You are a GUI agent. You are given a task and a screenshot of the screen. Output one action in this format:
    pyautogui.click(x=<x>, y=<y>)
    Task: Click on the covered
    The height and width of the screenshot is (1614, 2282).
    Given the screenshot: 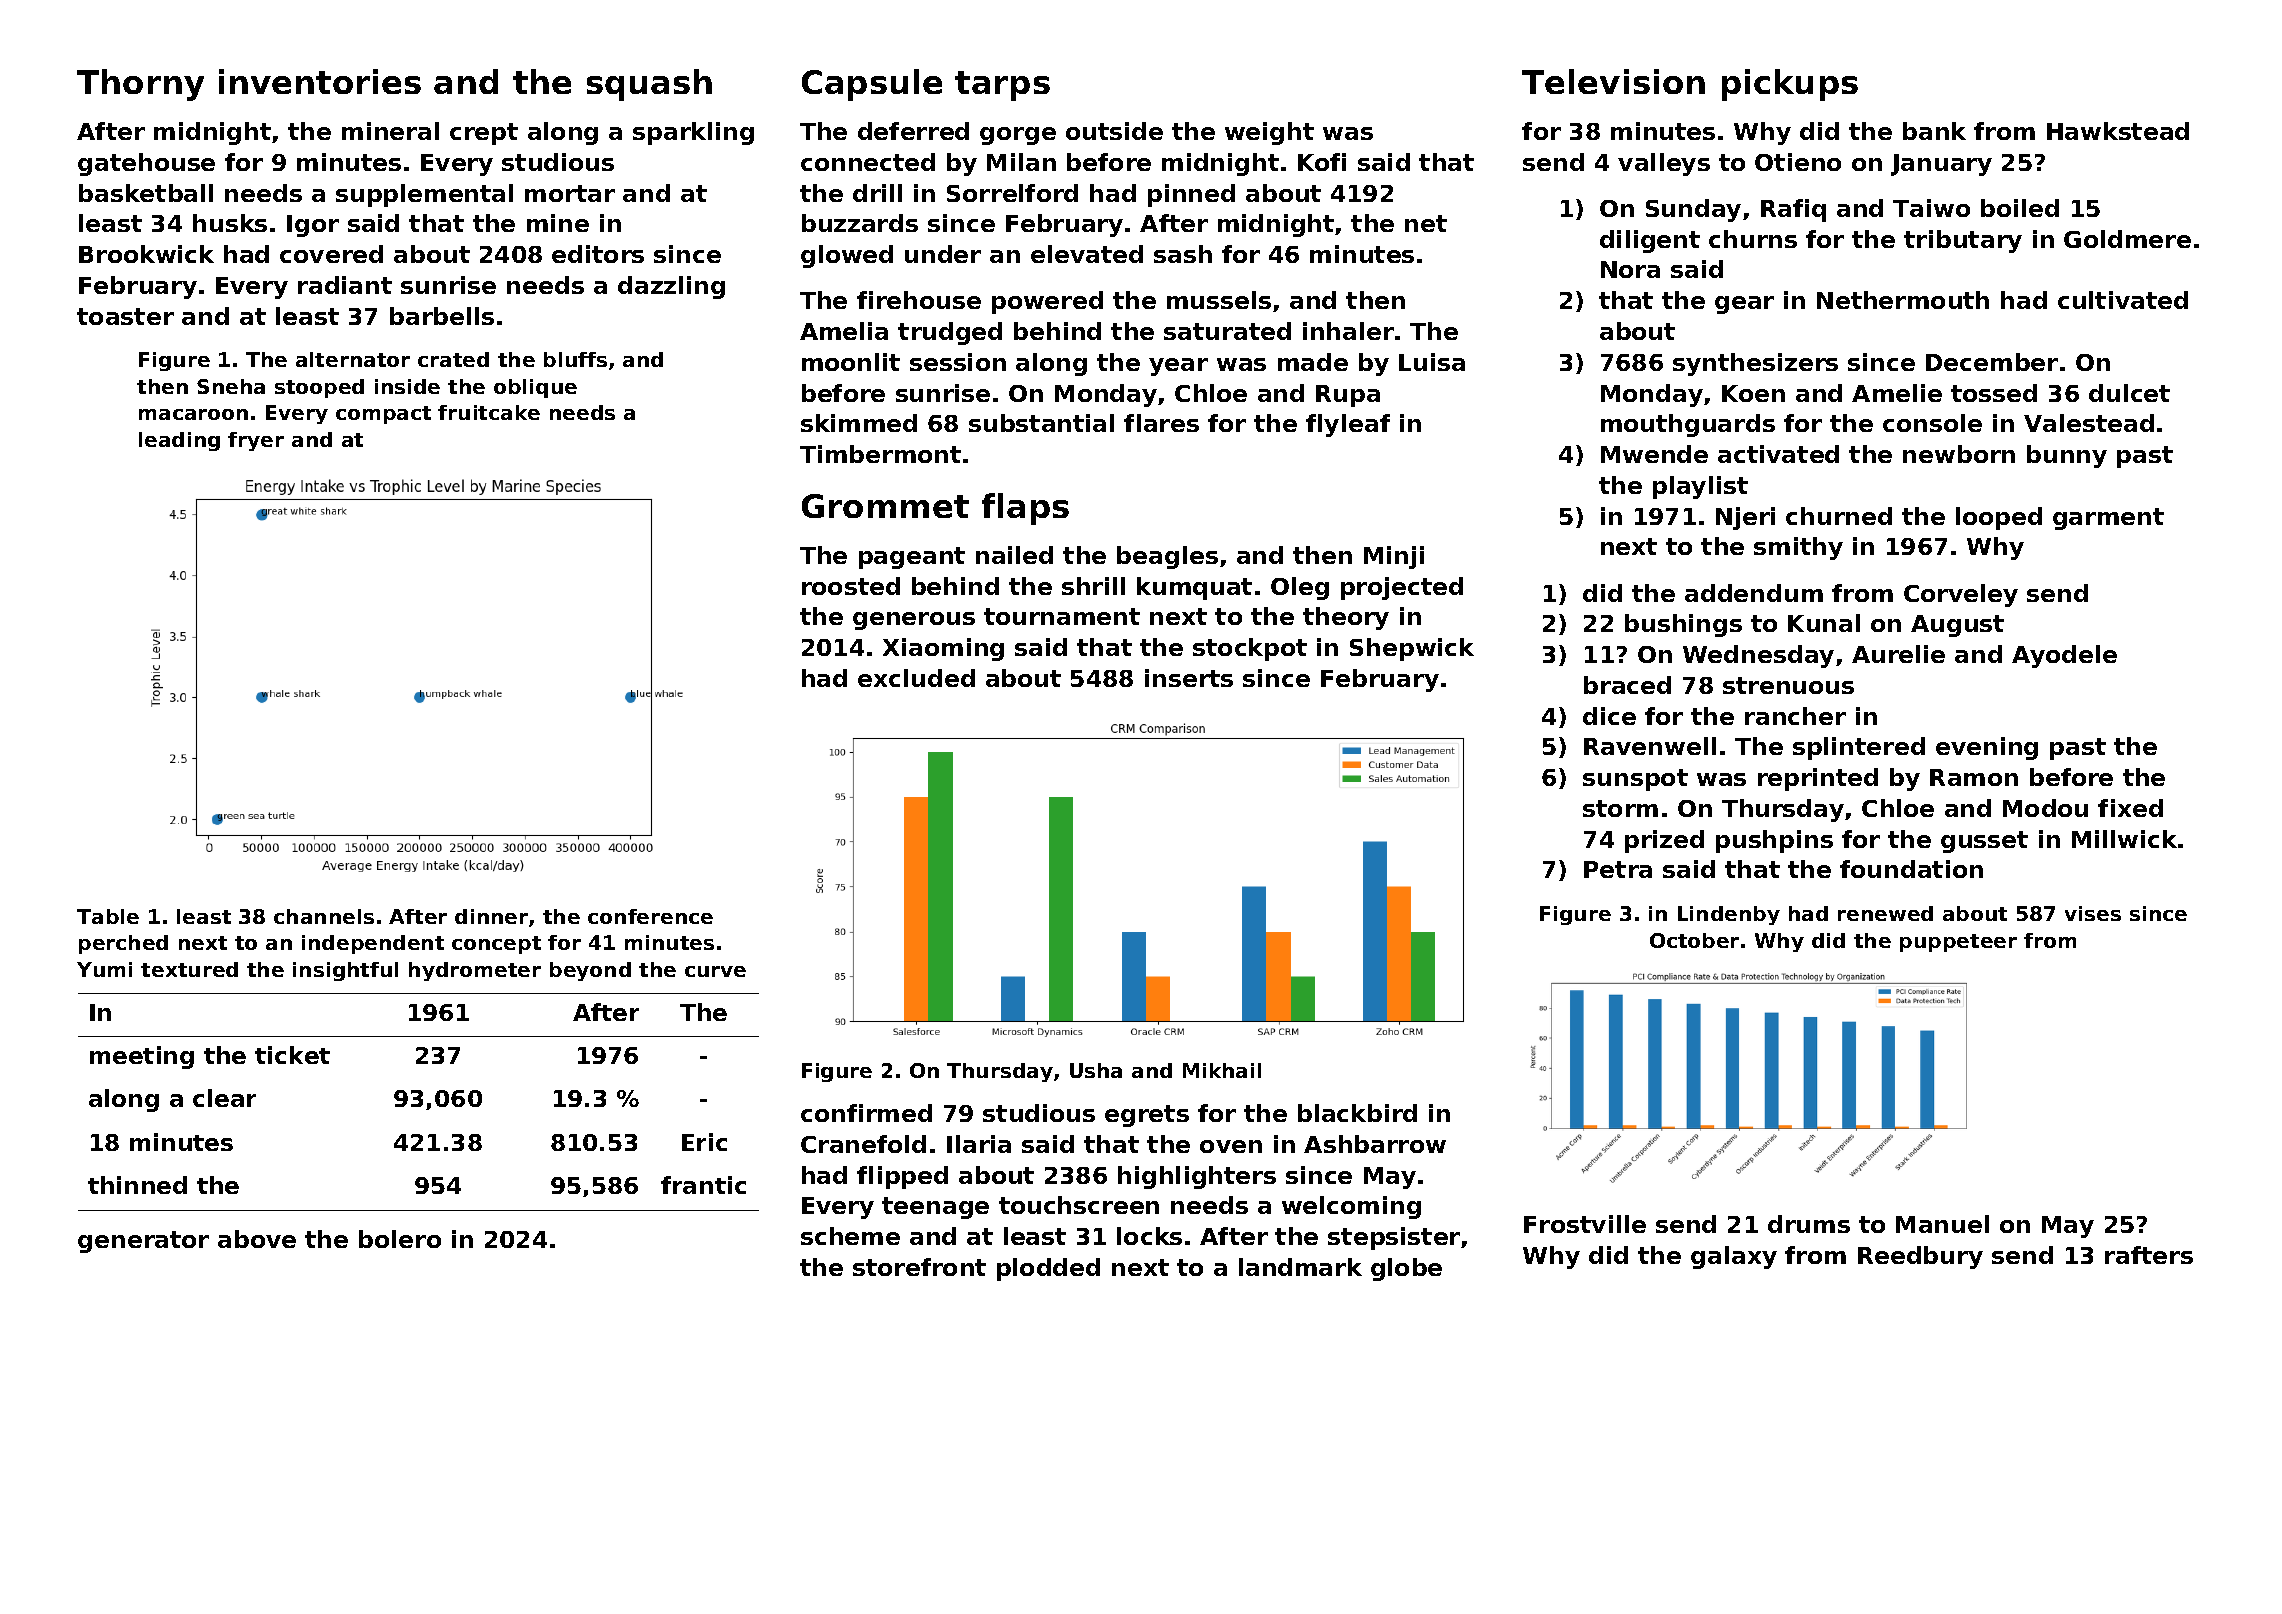 What is the action you would take?
    pyautogui.click(x=331, y=254)
